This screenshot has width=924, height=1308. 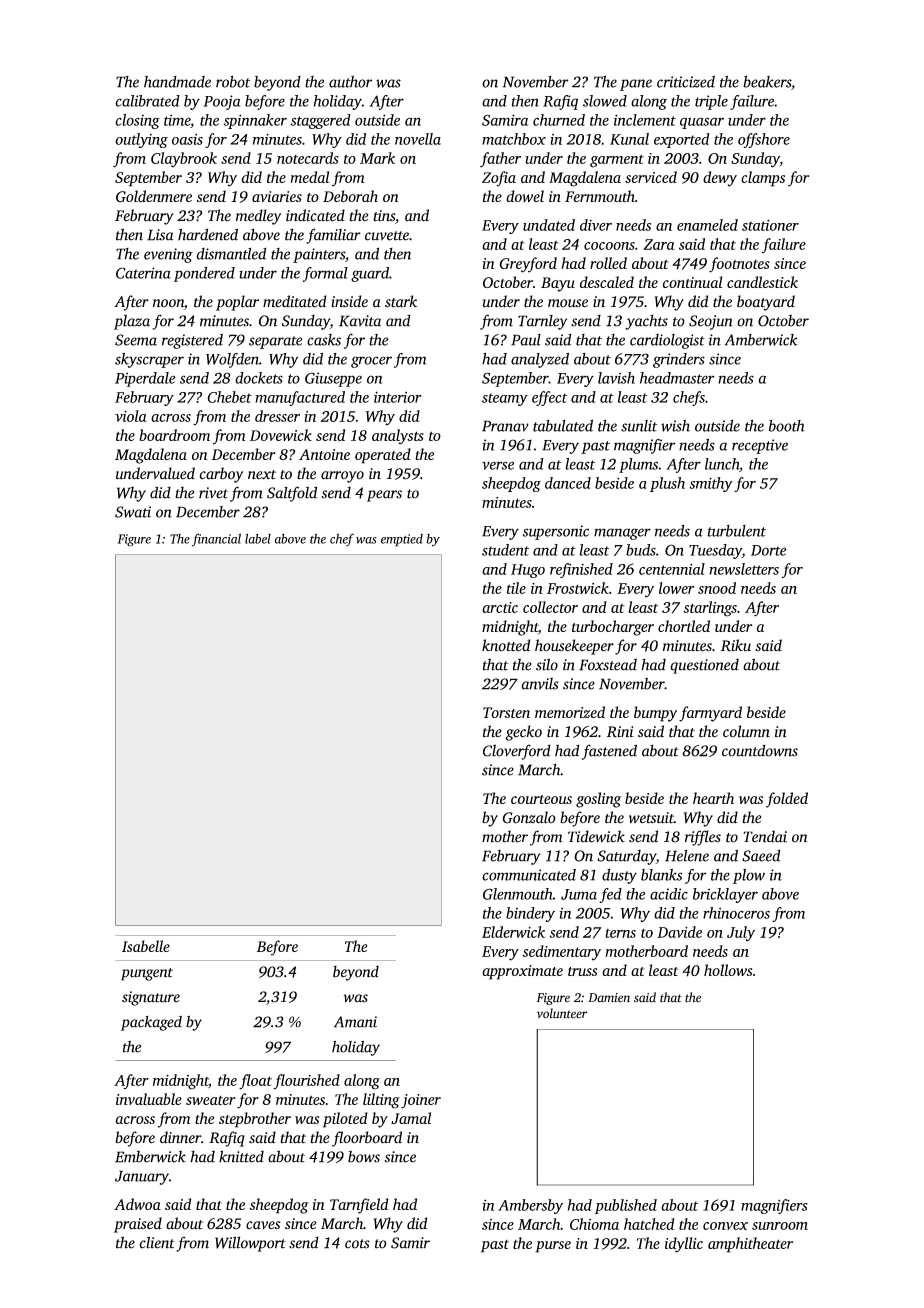 What do you see at coordinates (216, 540) in the screenshot?
I see `financial` at bounding box center [216, 540].
